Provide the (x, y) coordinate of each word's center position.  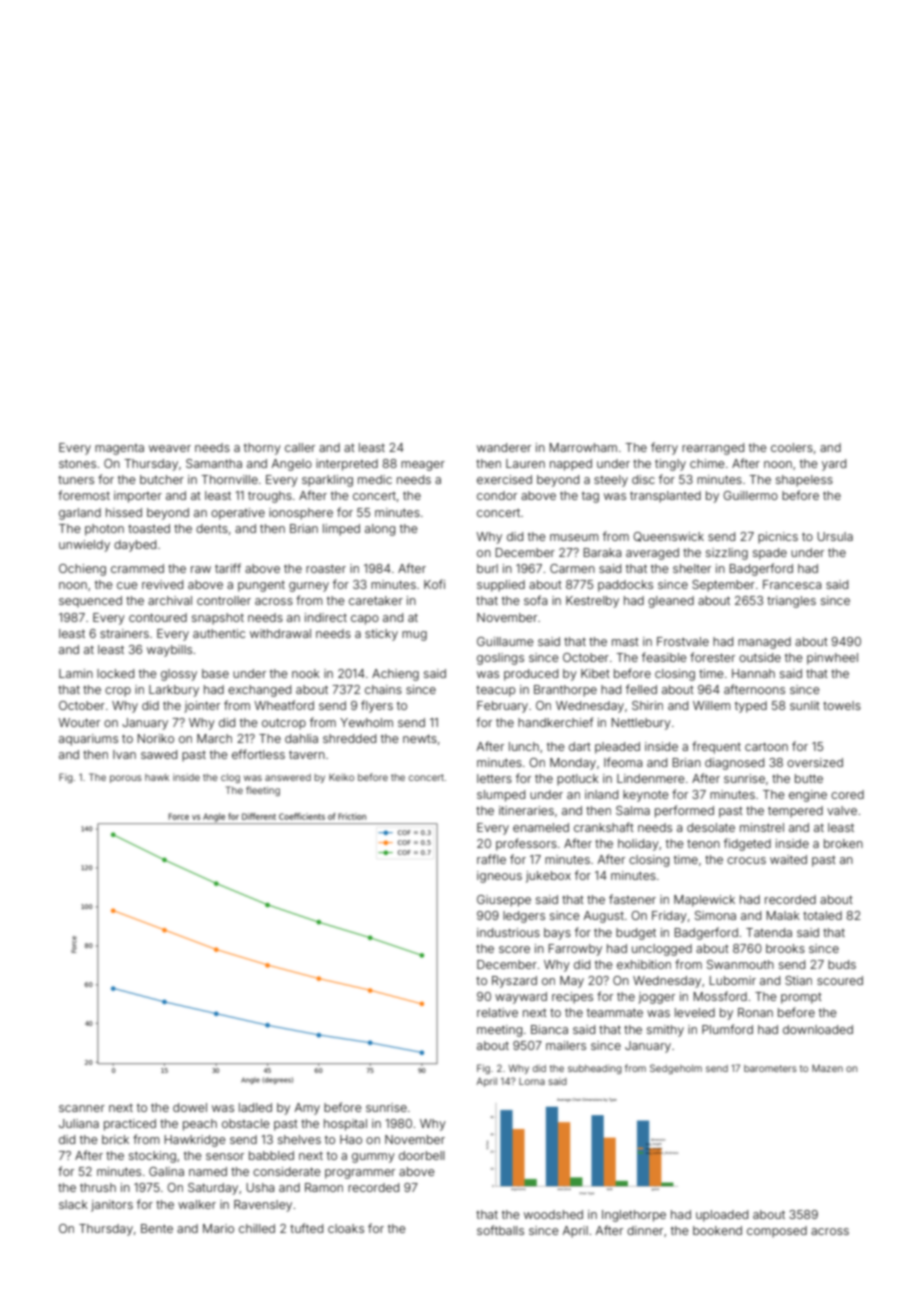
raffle (491, 859)
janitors (112, 1206)
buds (842, 964)
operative (238, 514)
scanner (82, 1108)
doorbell (422, 1155)
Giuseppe (504, 901)
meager (423, 466)
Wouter (79, 722)
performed (684, 811)
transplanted (665, 497)
